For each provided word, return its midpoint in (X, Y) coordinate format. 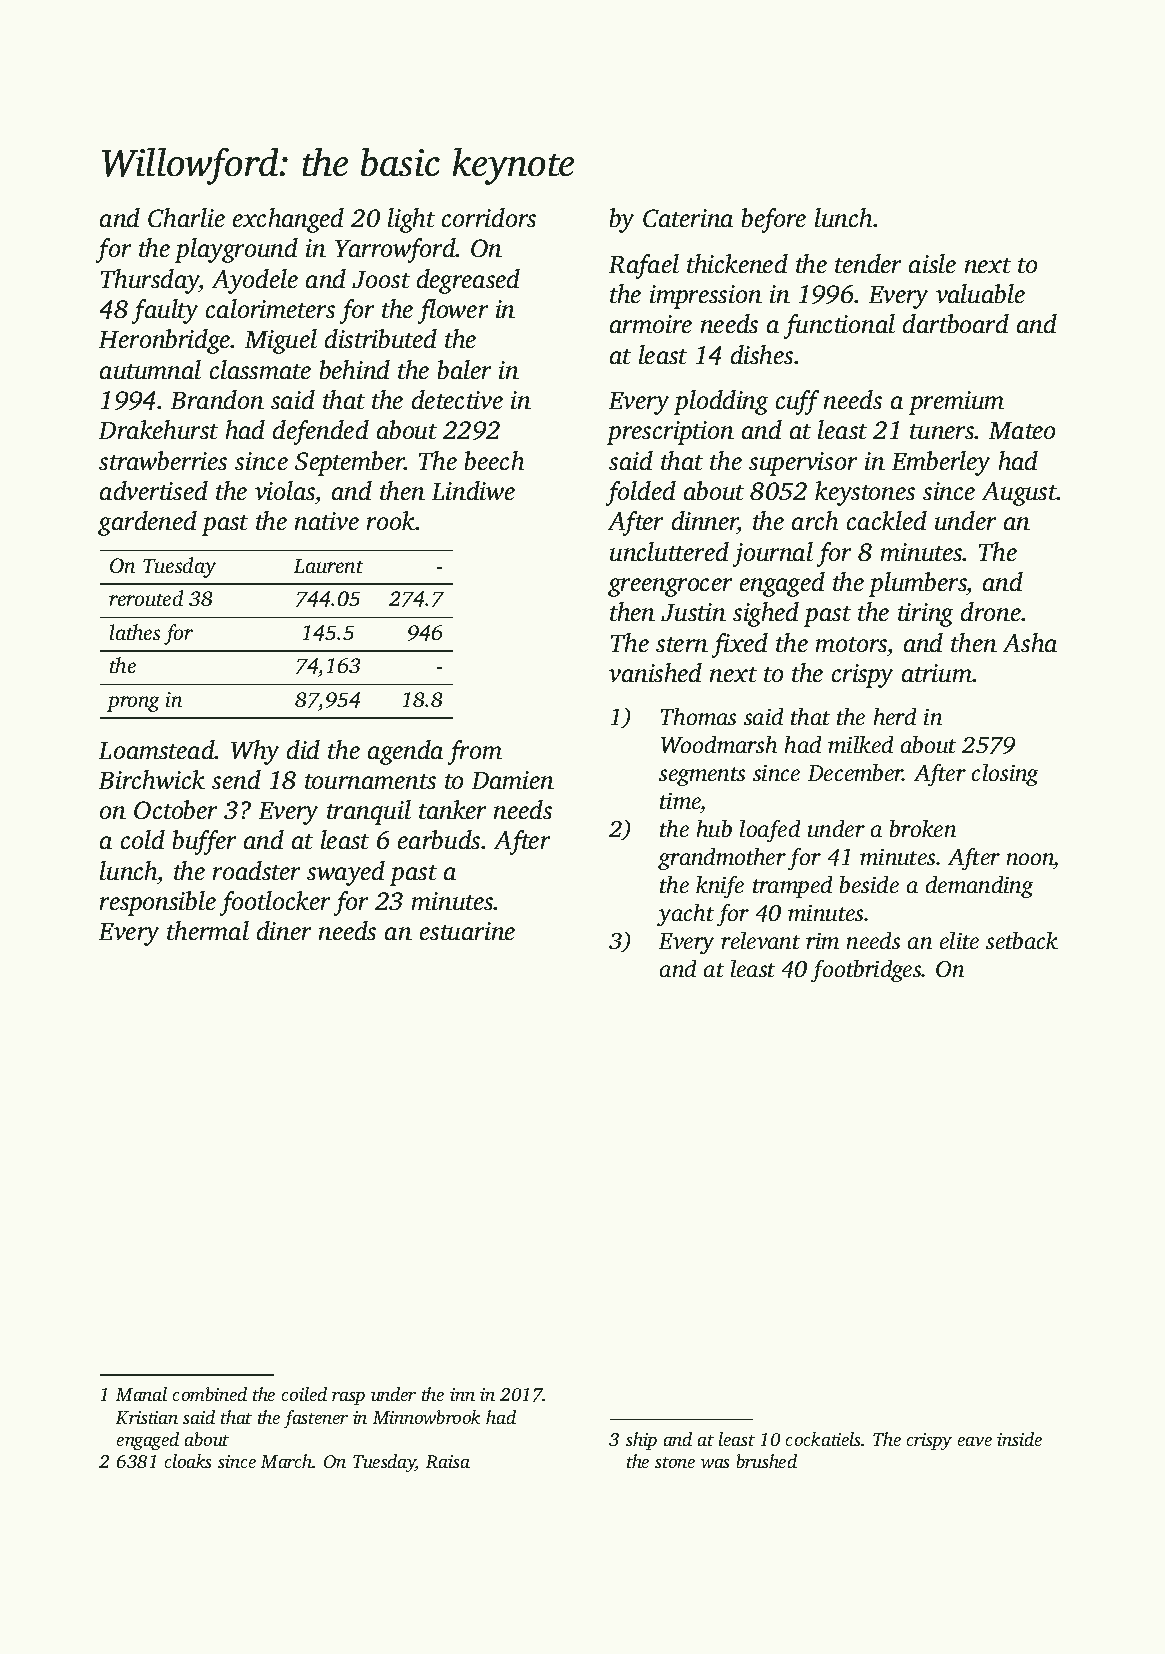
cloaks (188, 1461)
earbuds (439, 839)
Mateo (1022, 430)
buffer (204, 842)
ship (641, 1441)
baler (464, 369)
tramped (792, 887)
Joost (381, 279)
